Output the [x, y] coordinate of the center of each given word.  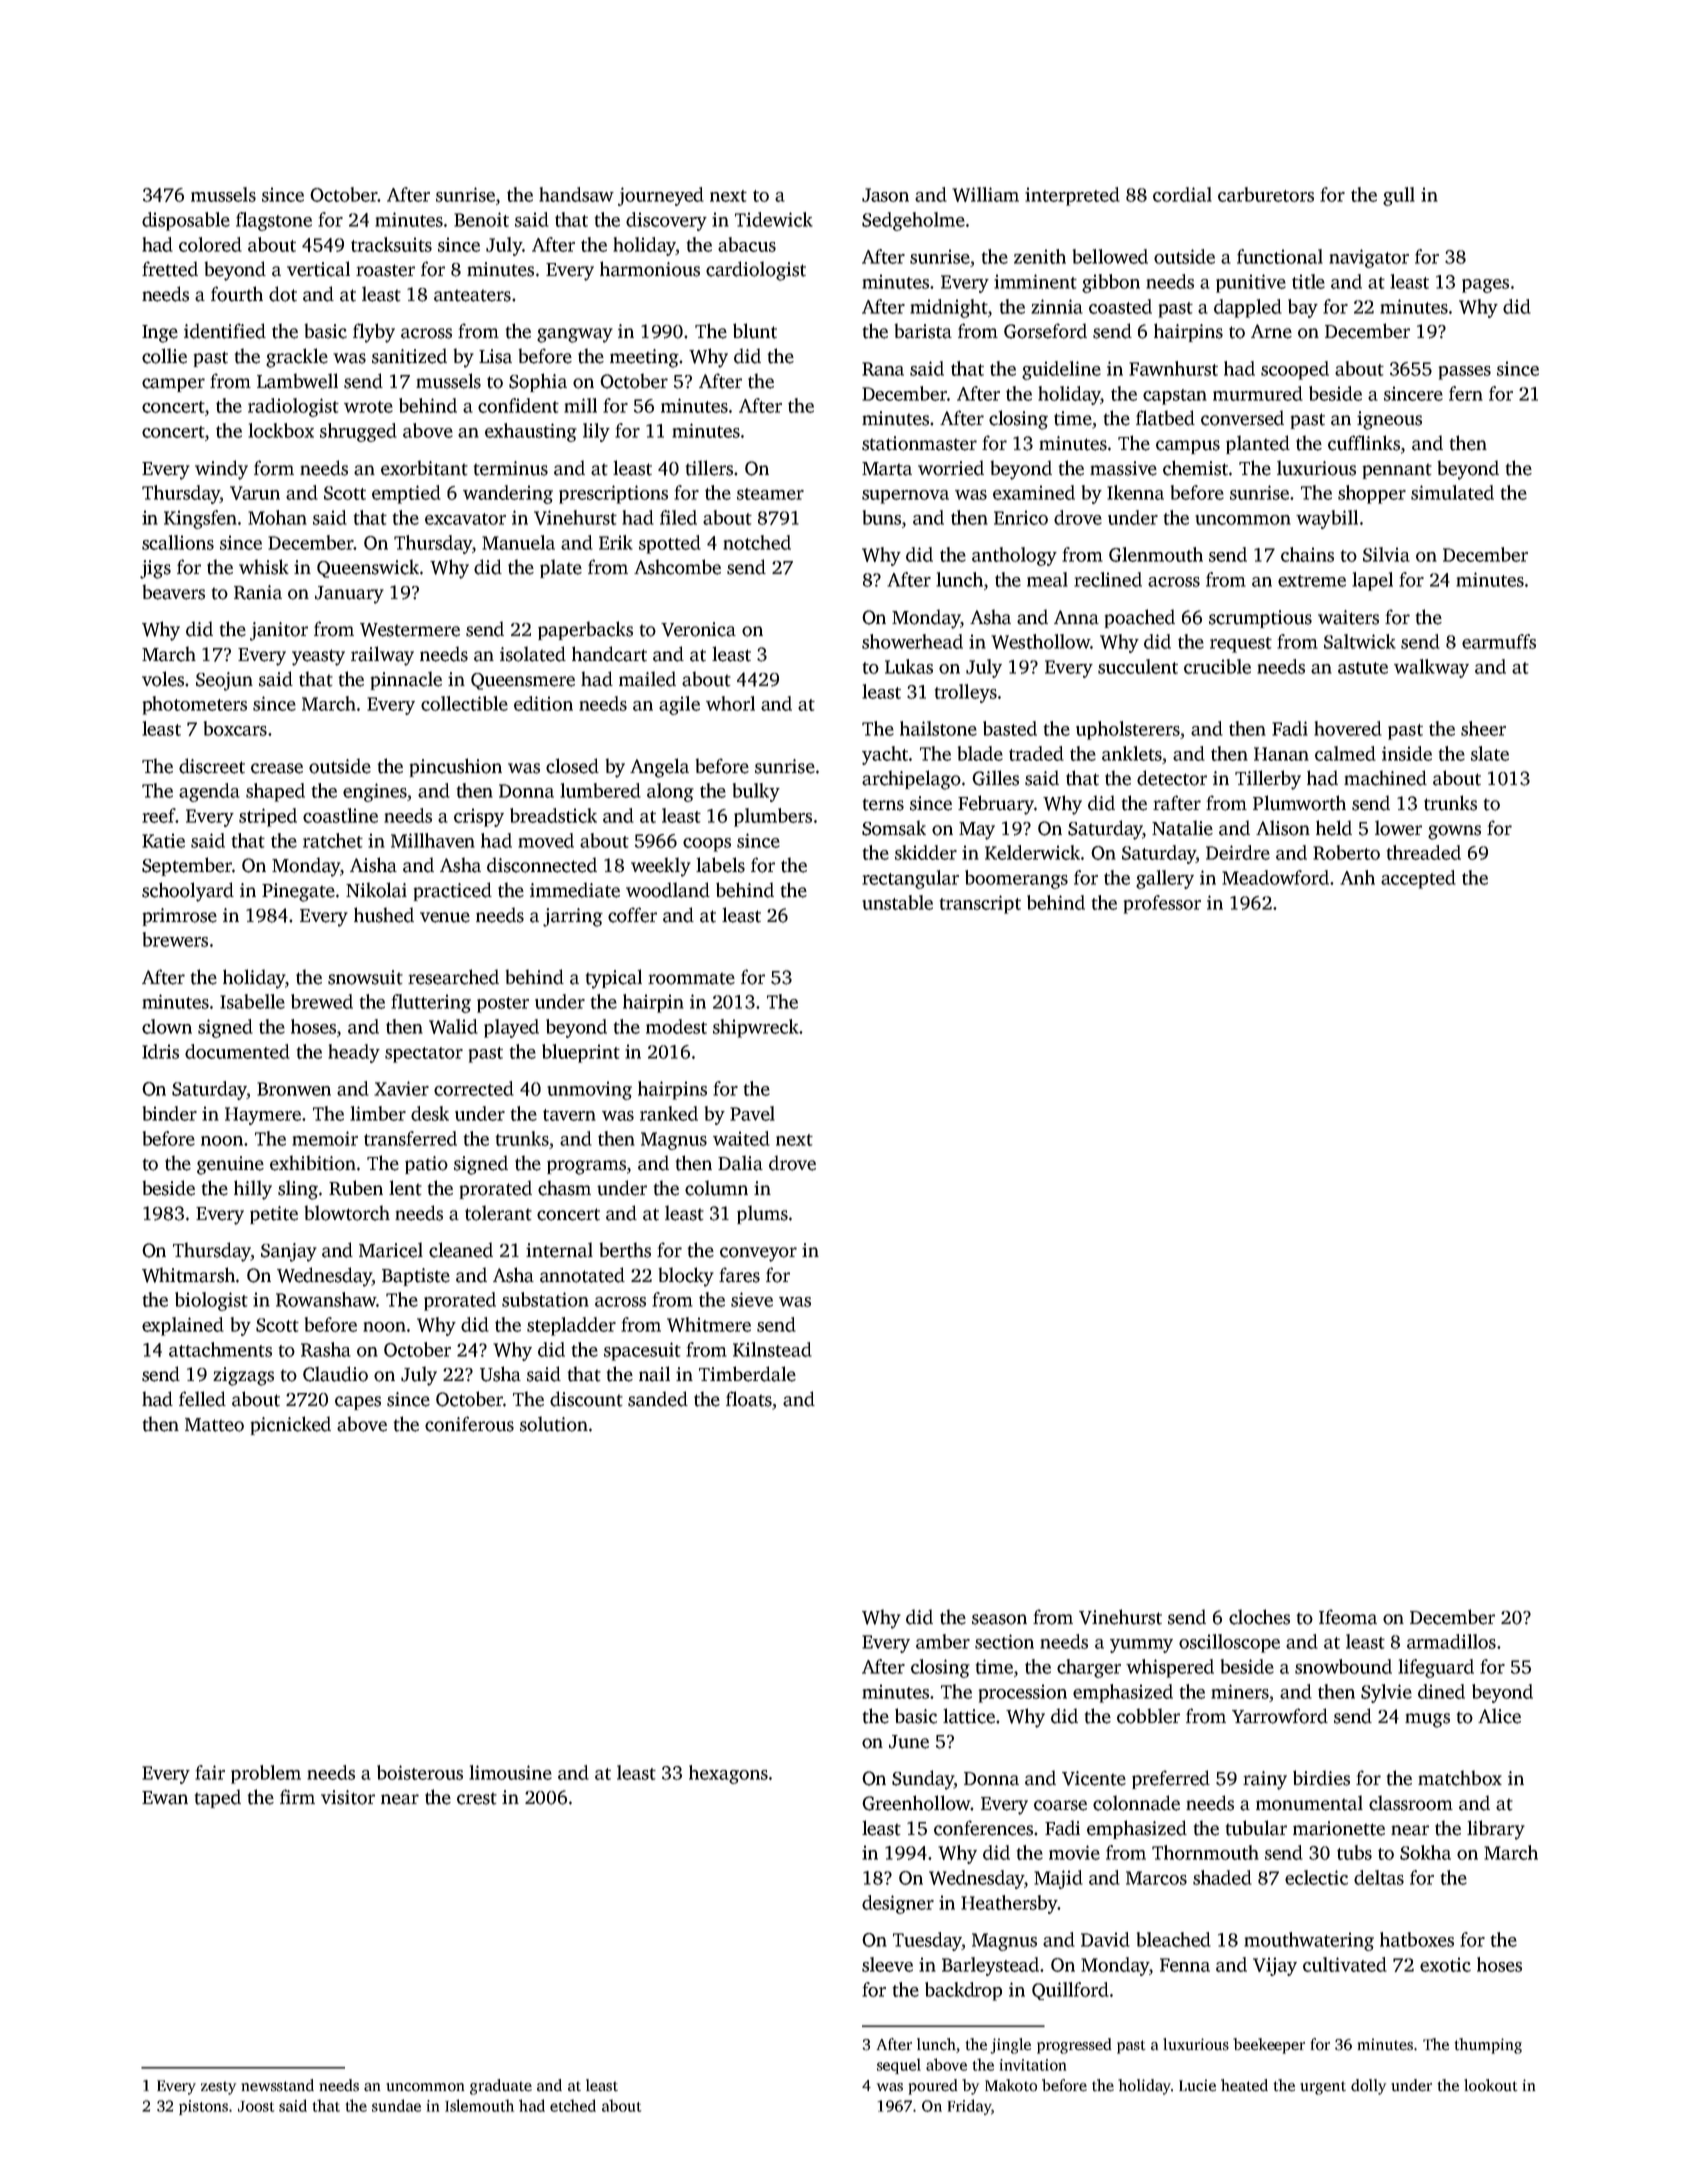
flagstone [274, 221]
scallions [178, 542]
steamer [770, 494]
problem [266, 1774]
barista [923, 331]
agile [679, 705]
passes [1465, 373]
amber [943, 1641]
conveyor [758, 1254]
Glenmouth [1156, 554]
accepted [1418, 879]
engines [375, 792]
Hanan [1281, 754]
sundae [396, 2105]
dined [1441, 1691]
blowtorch [347, 1213]
